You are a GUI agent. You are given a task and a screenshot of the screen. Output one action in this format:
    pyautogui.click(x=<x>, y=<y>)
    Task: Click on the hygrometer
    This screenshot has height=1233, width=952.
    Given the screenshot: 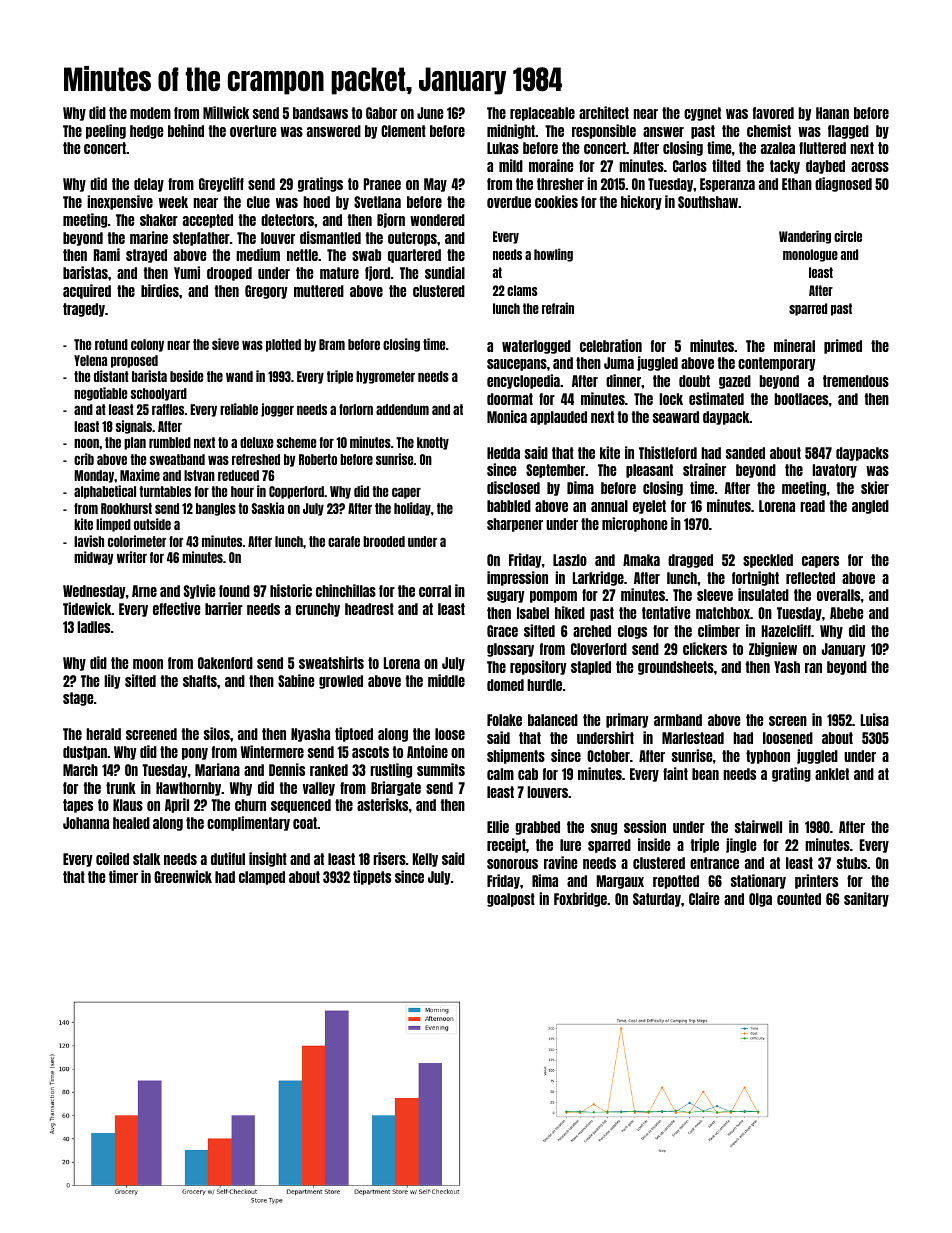 What is the action you would take?
    pyautogui.click(x=385, y=377)
